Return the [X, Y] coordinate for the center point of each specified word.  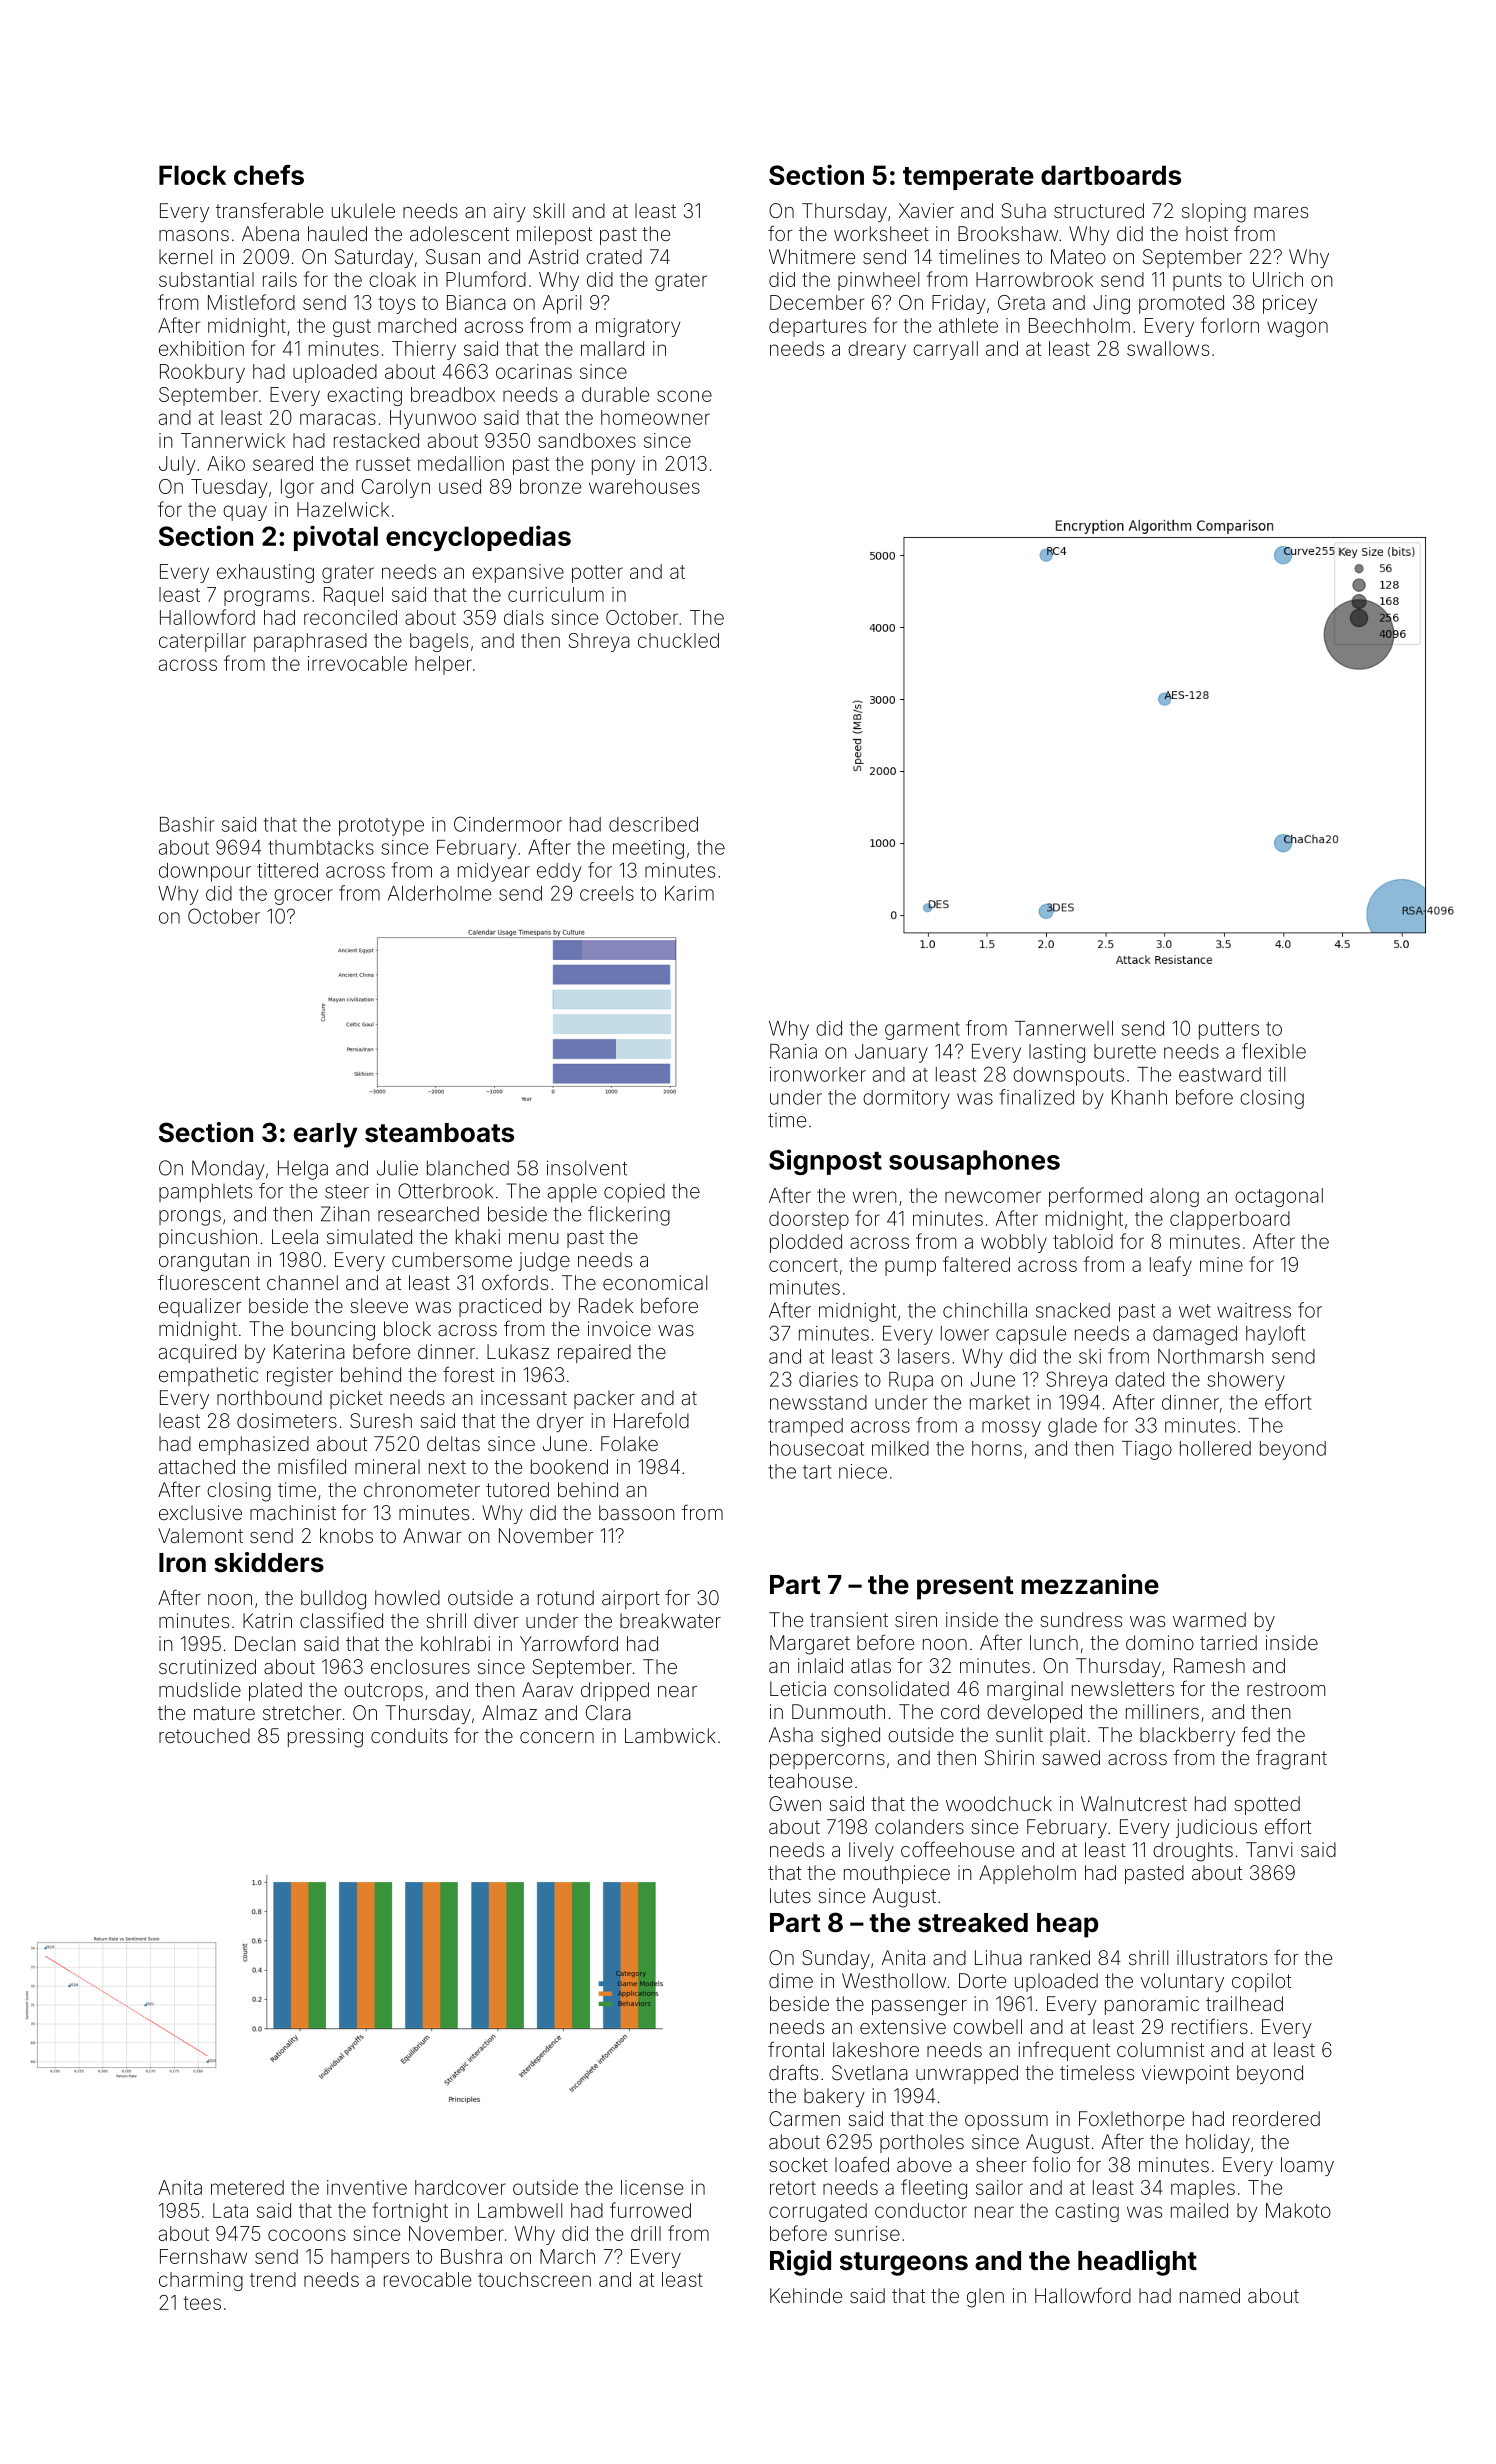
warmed [1209, 1619]
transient [849, 1619]
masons [194, 235]
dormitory [906, 1099]
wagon [1297, 329]
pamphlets [205, 1193]
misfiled [312, 1466]
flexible [1274, 1051]
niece [863, 1471]
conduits [409, 1735]
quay [245, 513]
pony [613, 467]
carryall [945, 350]
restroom [1286, 1689]
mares [1281, 212]
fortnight [410, 2212]
